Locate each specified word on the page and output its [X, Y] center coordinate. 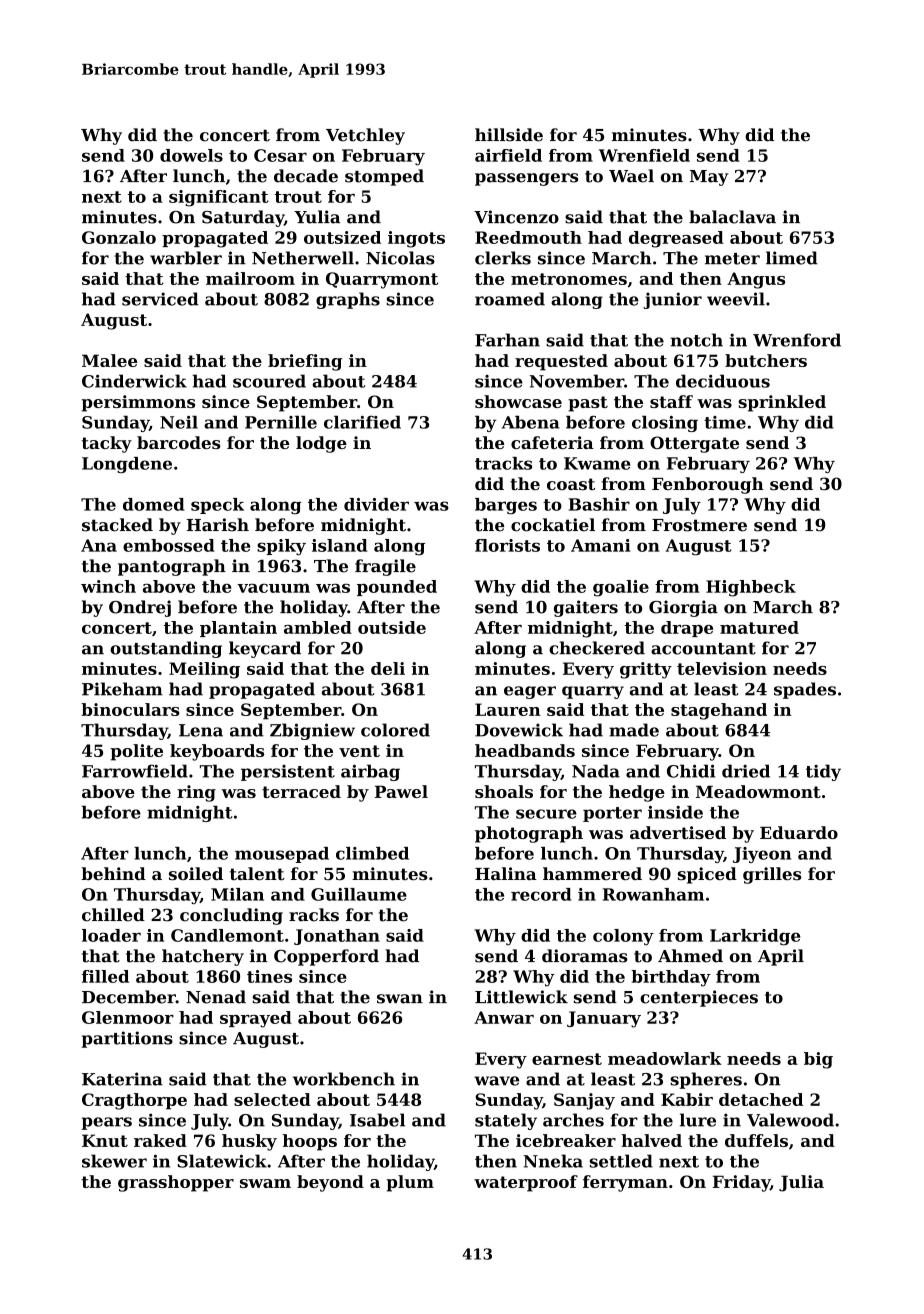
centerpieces [699, 998]
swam [265, 1183]
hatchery [203, 957]
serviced [160, 299]
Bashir [599, 504]
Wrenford [797, 340]
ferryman [625, 1183]
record [541, 894]
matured [759, 627]
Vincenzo [516, 217]
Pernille [281, 422]
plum [410, 1183]
